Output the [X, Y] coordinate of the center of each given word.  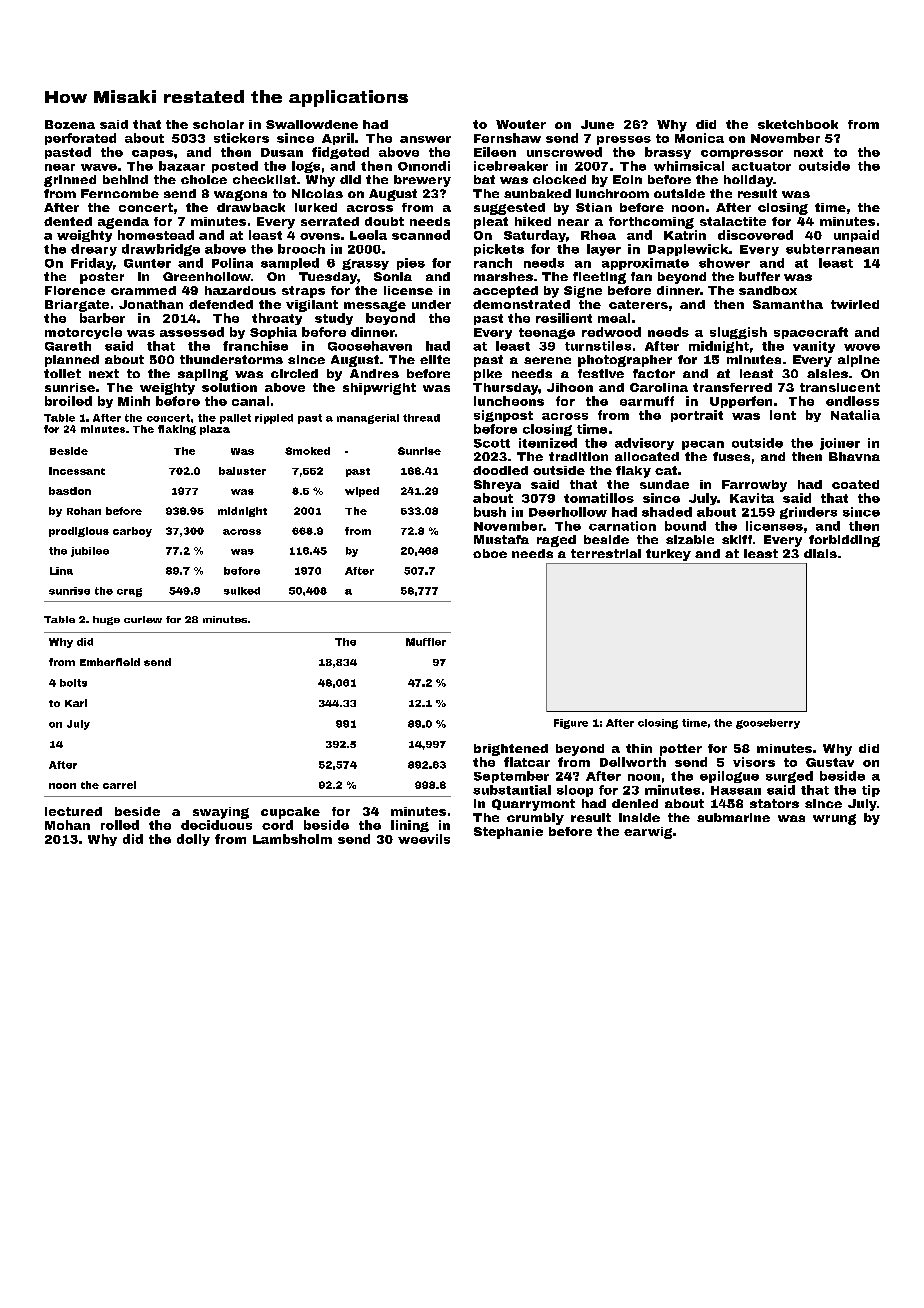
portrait [697, 416]
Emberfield [110, 662]
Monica [699, 138]
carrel [119, 785]
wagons [240, 195]
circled [294, 373]
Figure [571, 724]
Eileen [495, 152]
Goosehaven [370, 346]
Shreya [497, 486]
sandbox [768, 290]
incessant [77, 471]
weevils [424, 839]
